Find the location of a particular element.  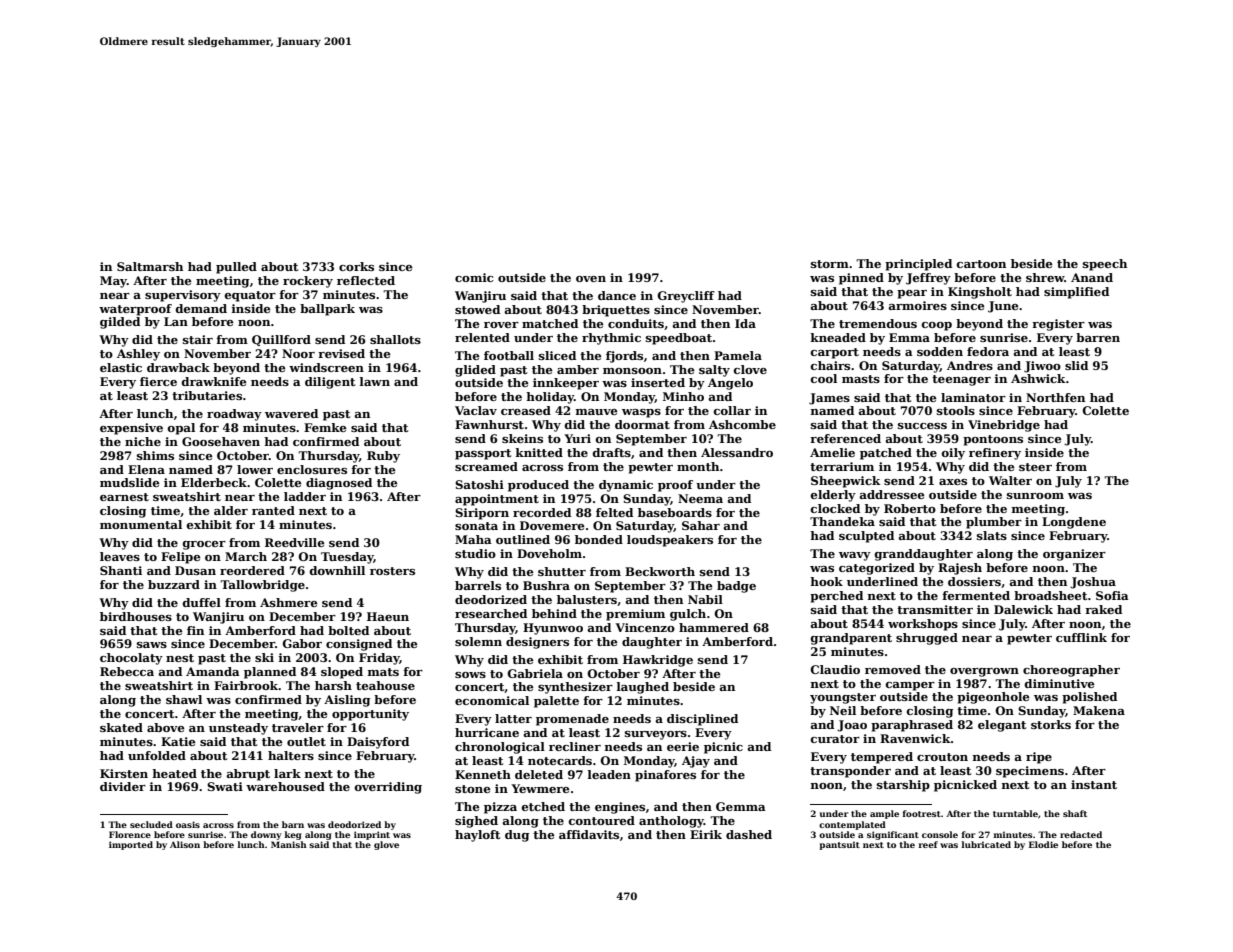

Katie is located at coordinates (178, 741).
